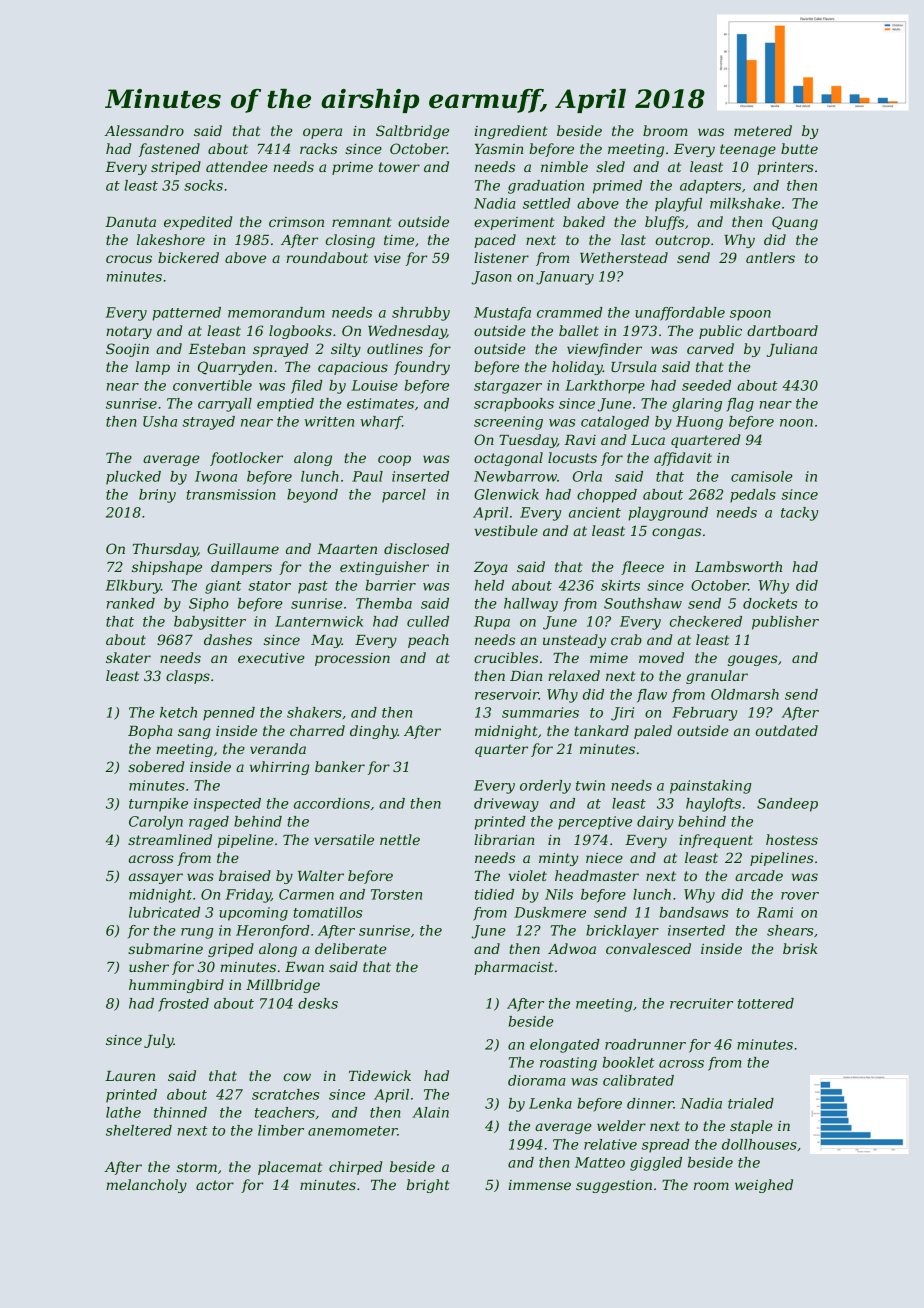  What do you see at coordinates (531, 605) in the screenshot?
I see `hallway` at bounding box center [531, 605].
